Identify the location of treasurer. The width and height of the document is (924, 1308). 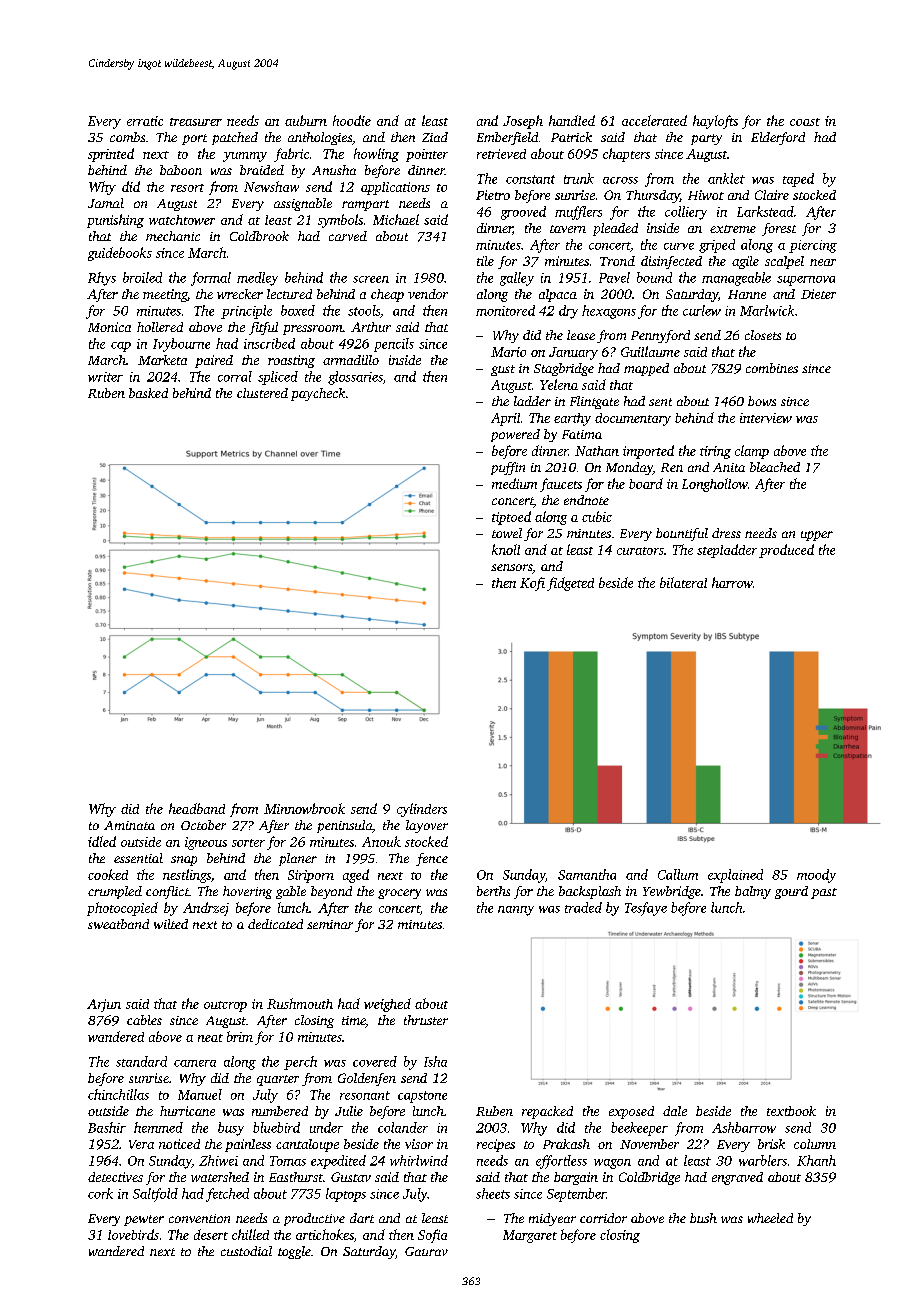
(196, 122).
